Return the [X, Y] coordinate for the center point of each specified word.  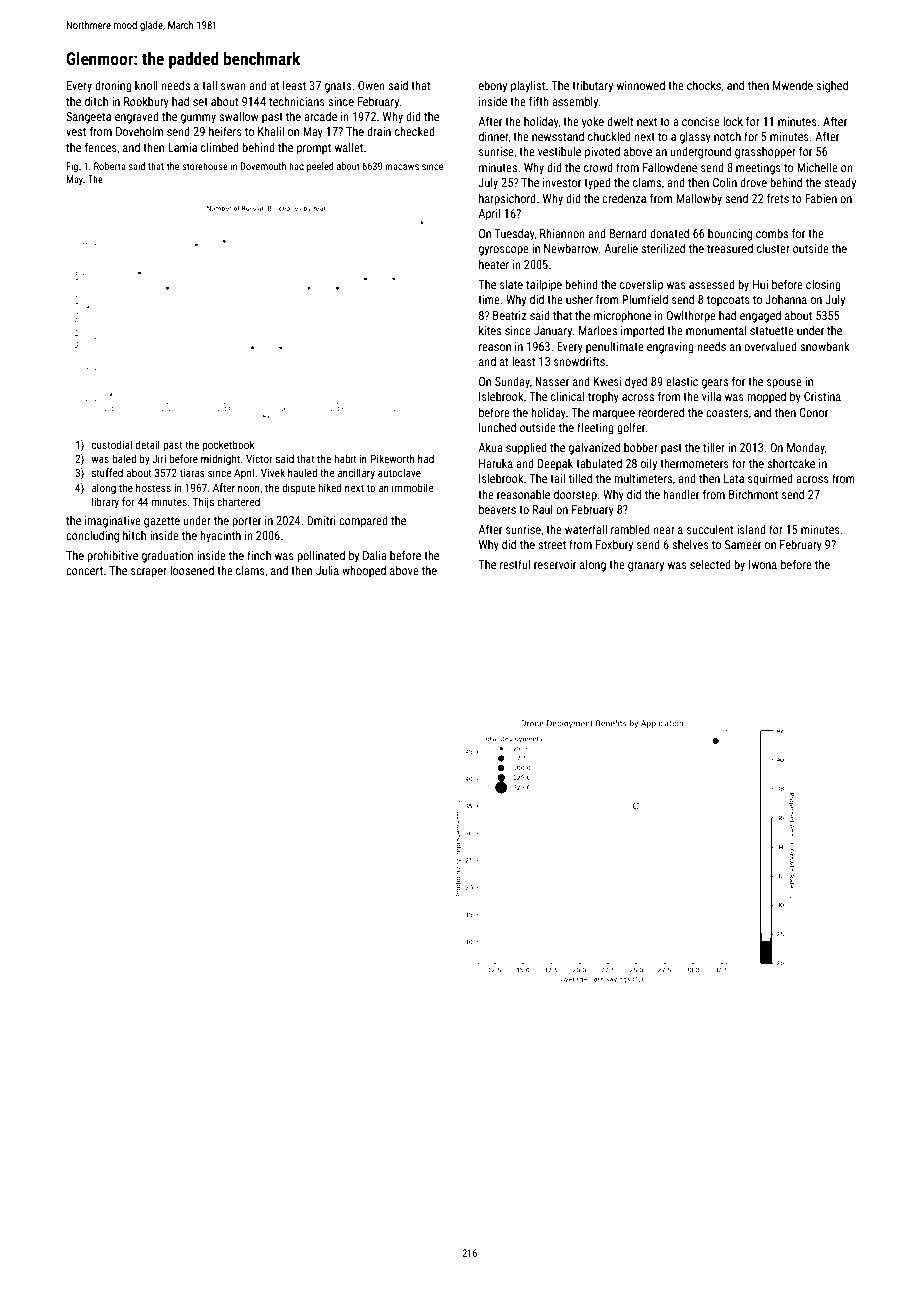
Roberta [110, 166]
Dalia [375, 555]
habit [345, 458]
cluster [773, 248]
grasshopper [765, 153]
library [105, 503]
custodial [112, 444]
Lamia [182, 147]
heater [494, 264]
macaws [402, 167]
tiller [714, 447]
